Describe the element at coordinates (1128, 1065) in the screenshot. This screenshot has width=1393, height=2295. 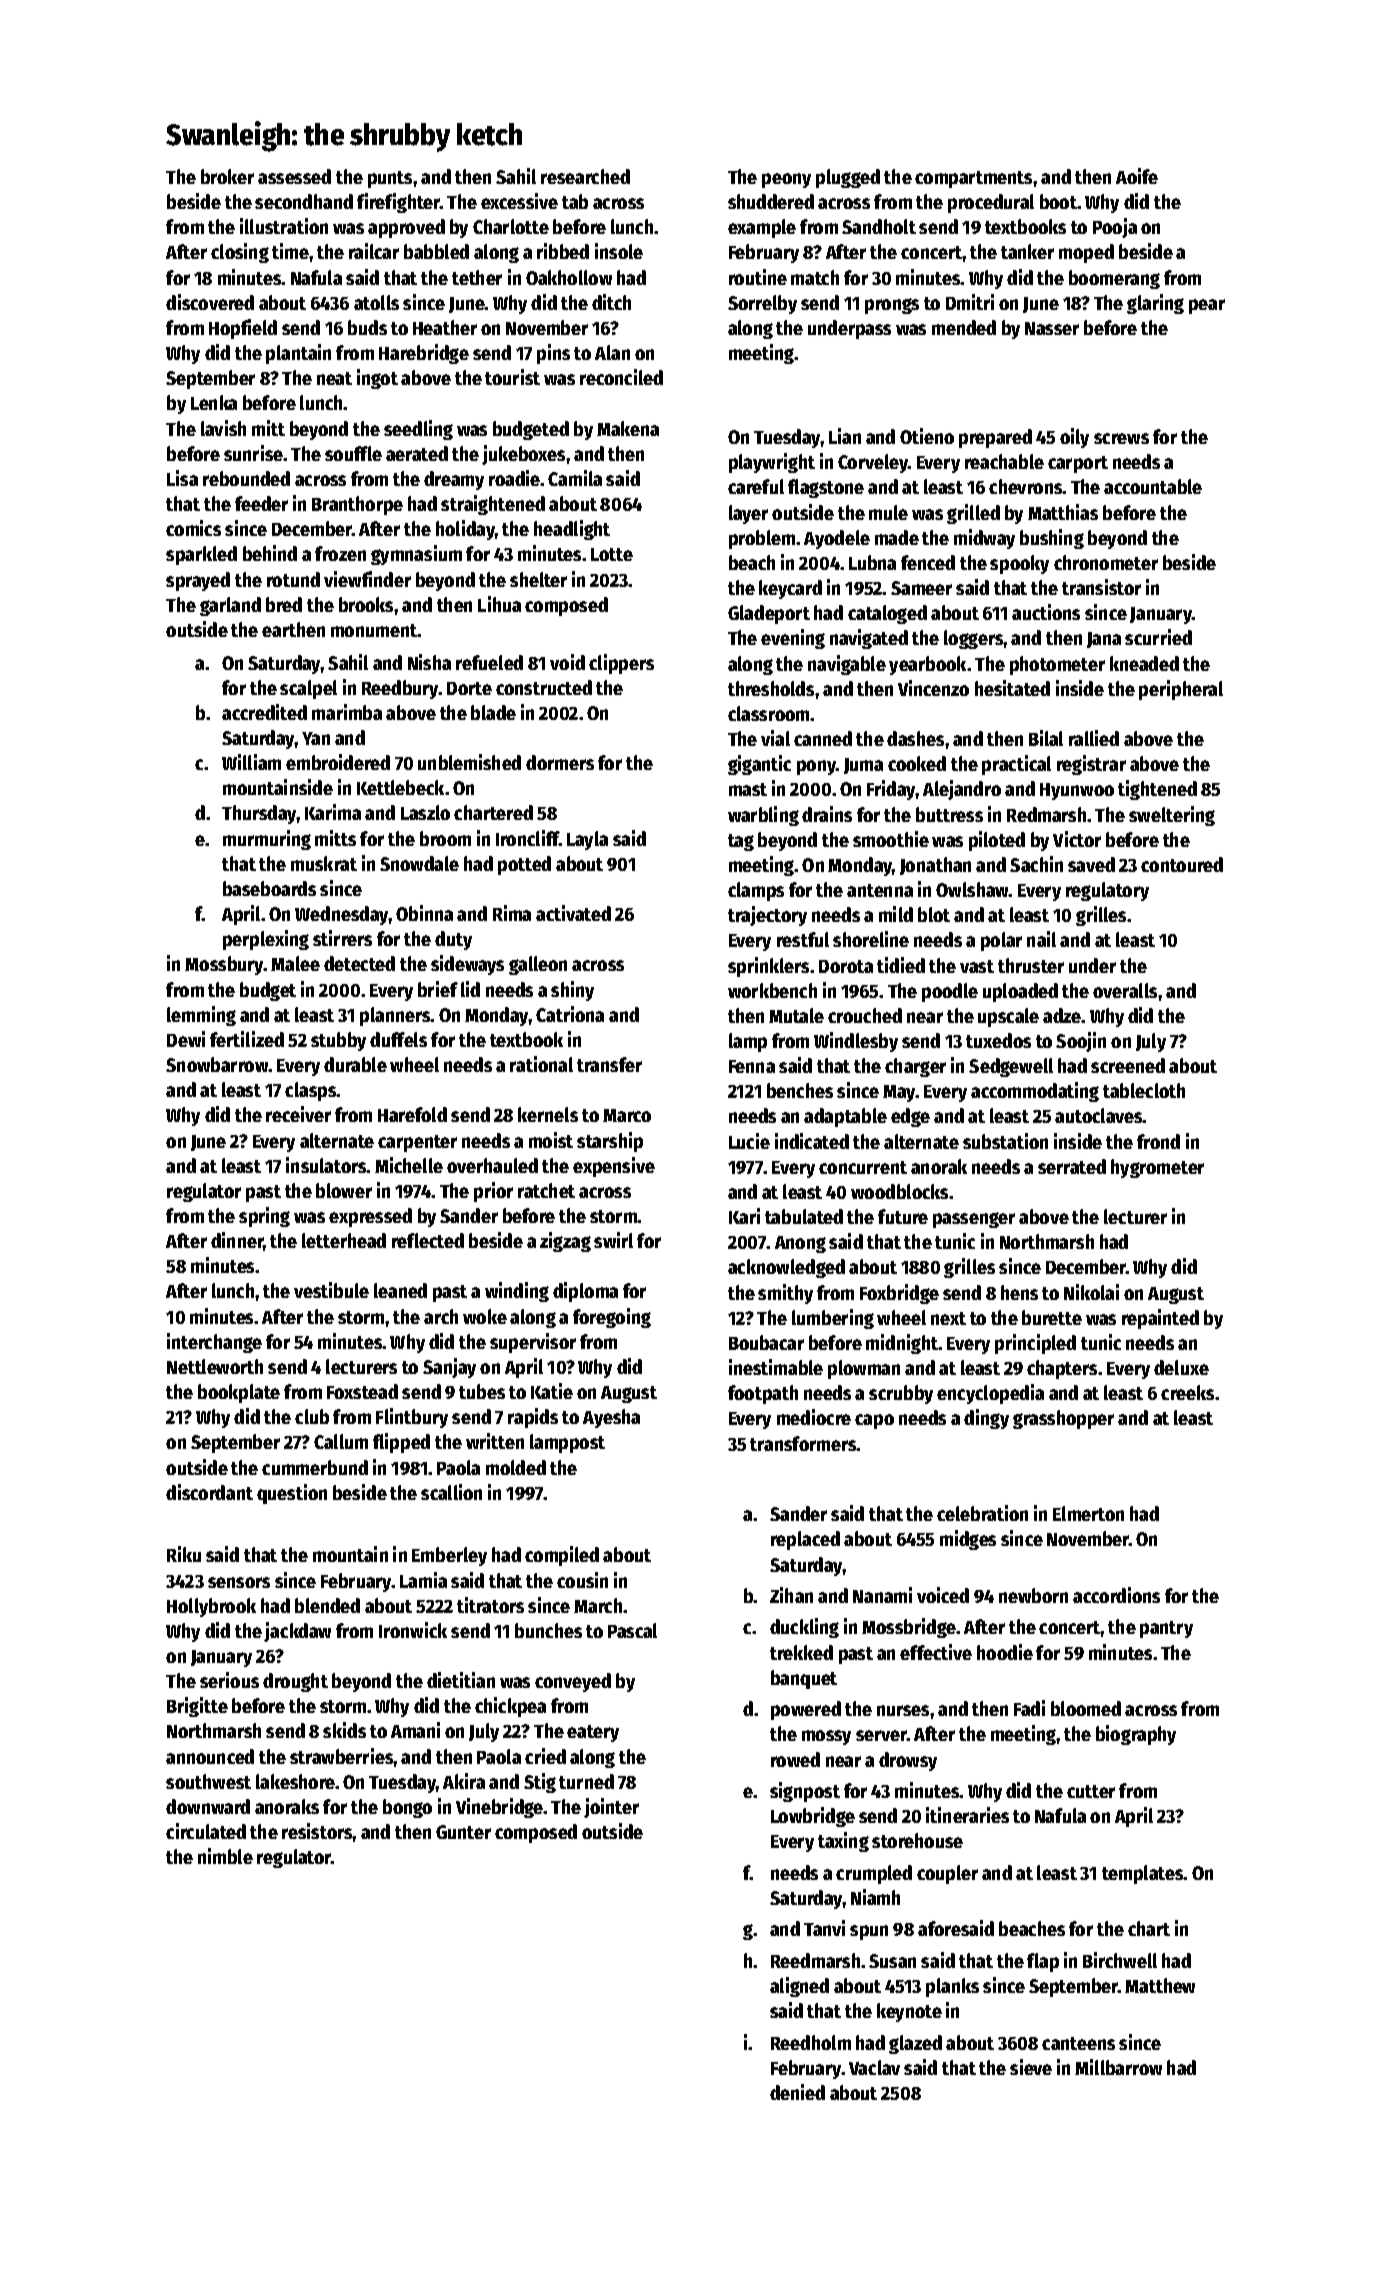
I see `screened` at that location.
